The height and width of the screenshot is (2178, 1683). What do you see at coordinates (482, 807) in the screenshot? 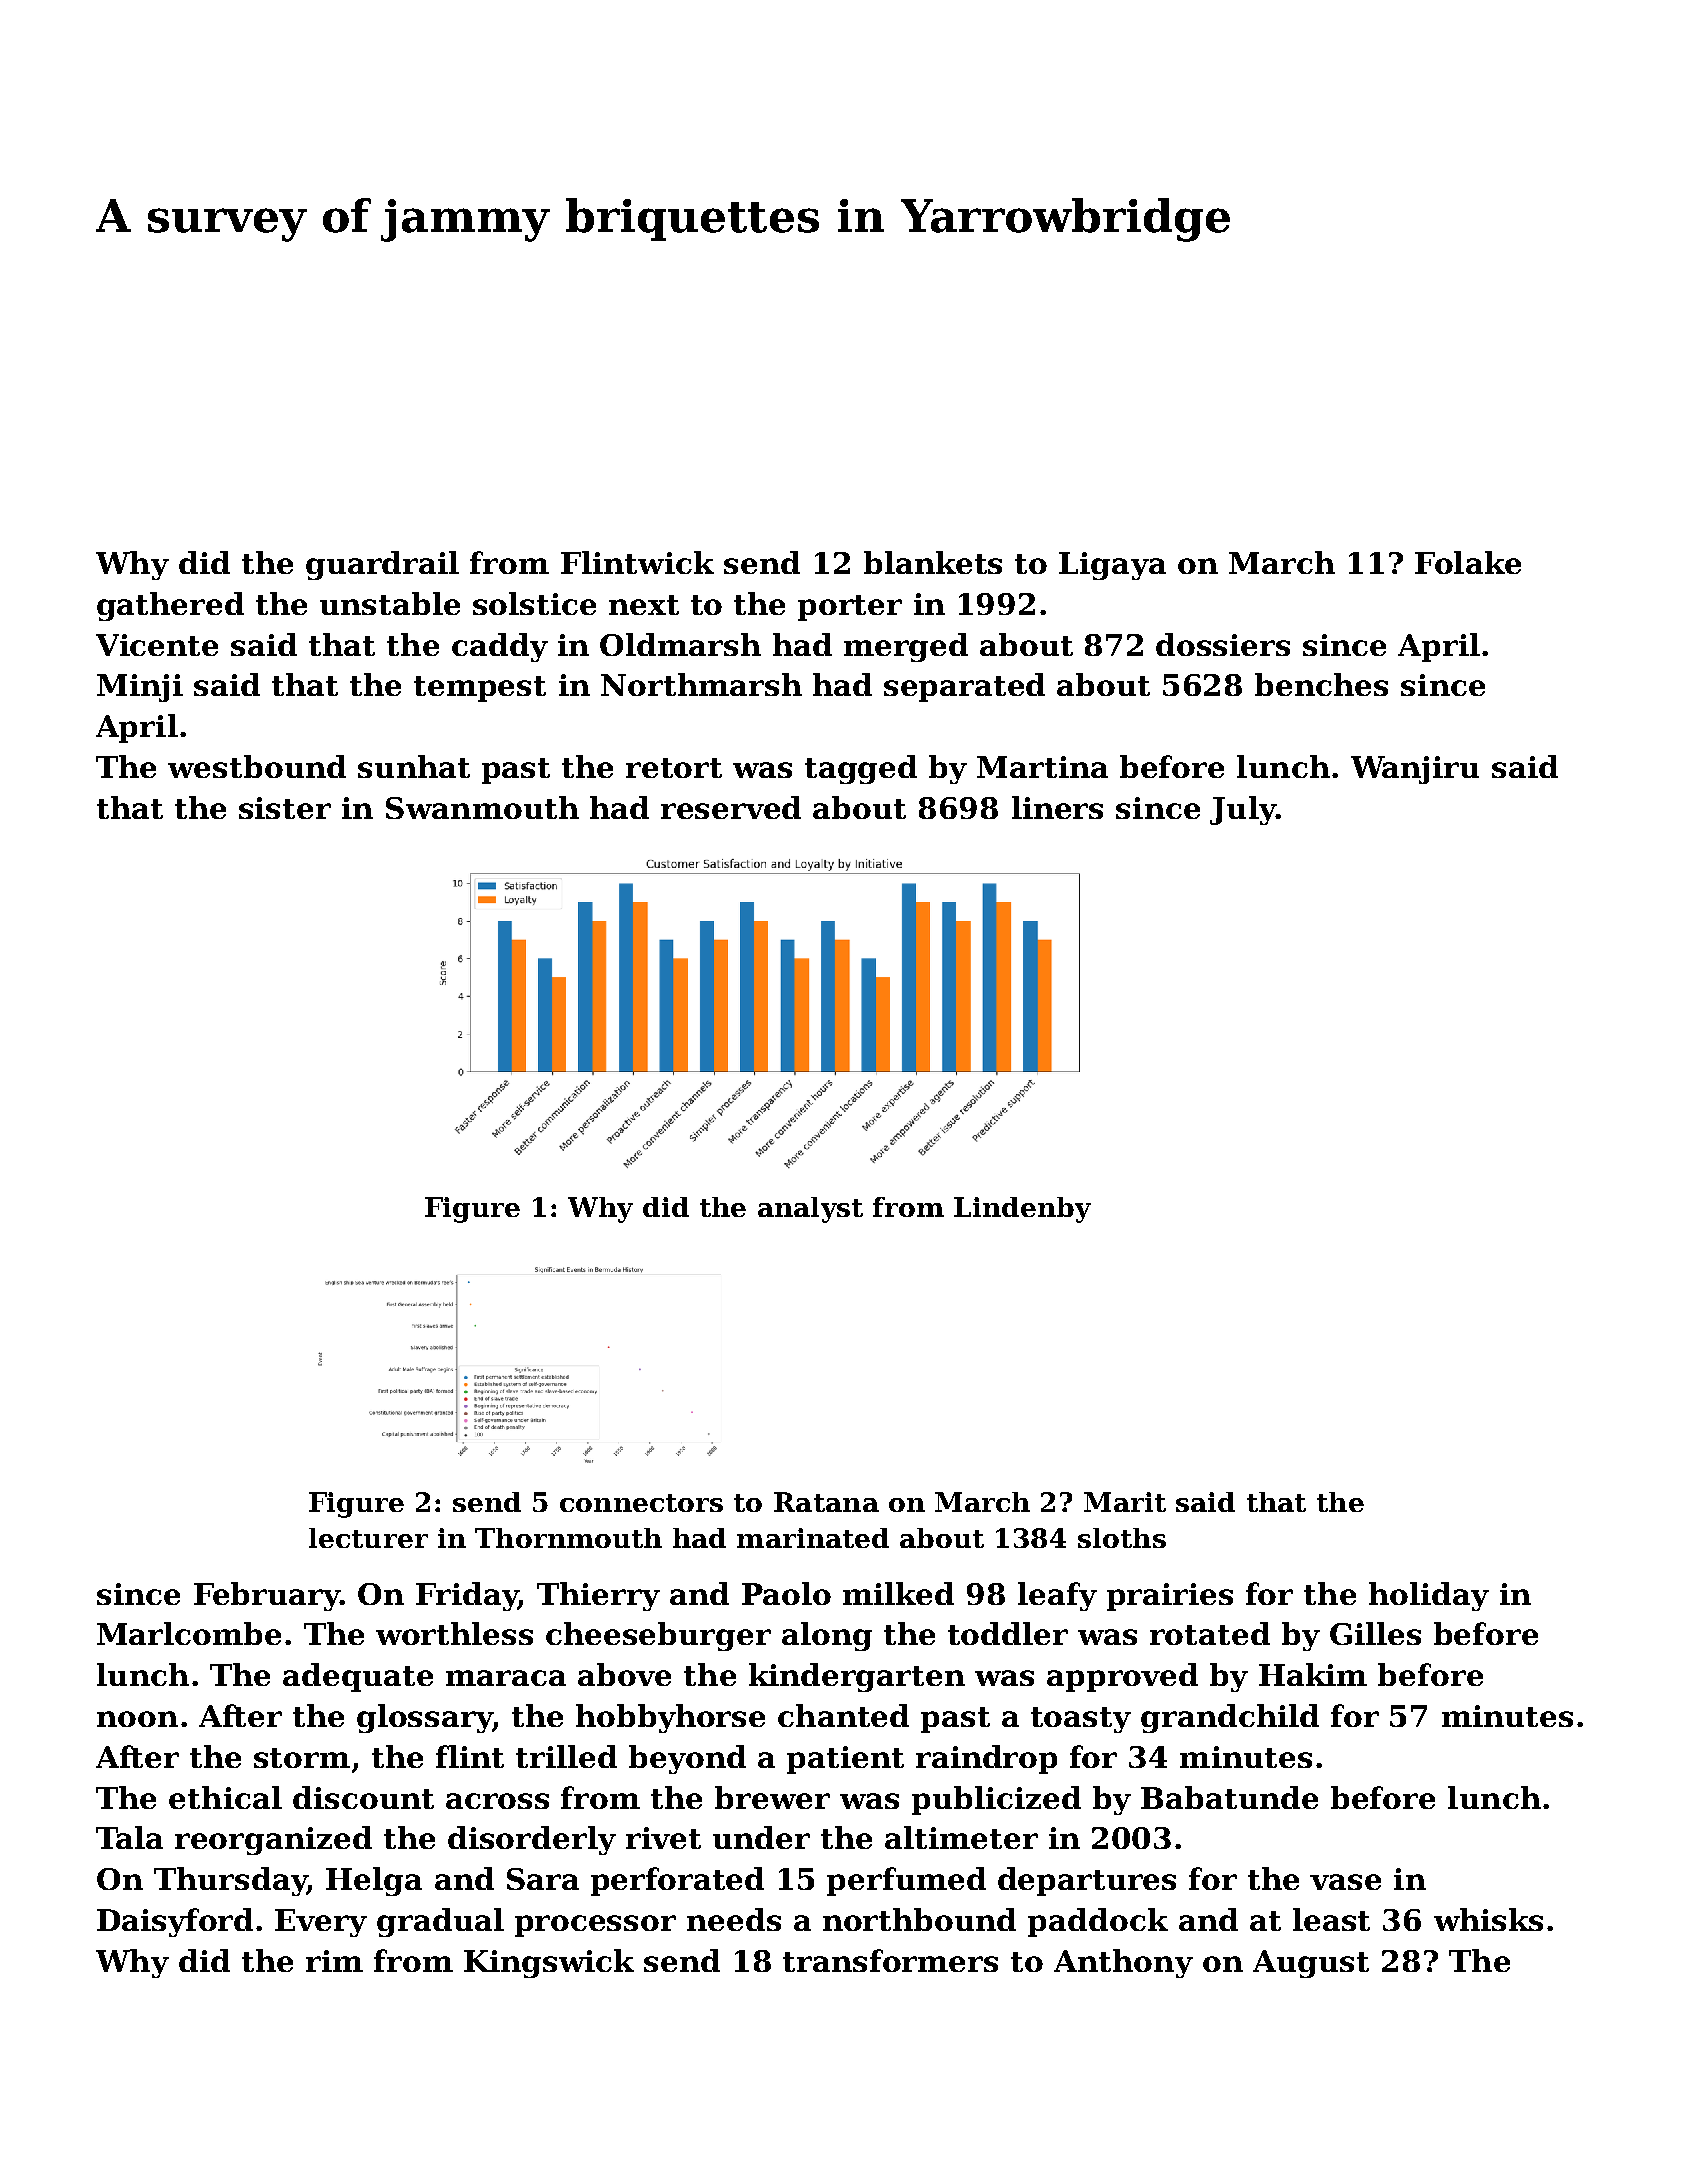
I see `Swanmouth` at bounding box center [482, 807].
